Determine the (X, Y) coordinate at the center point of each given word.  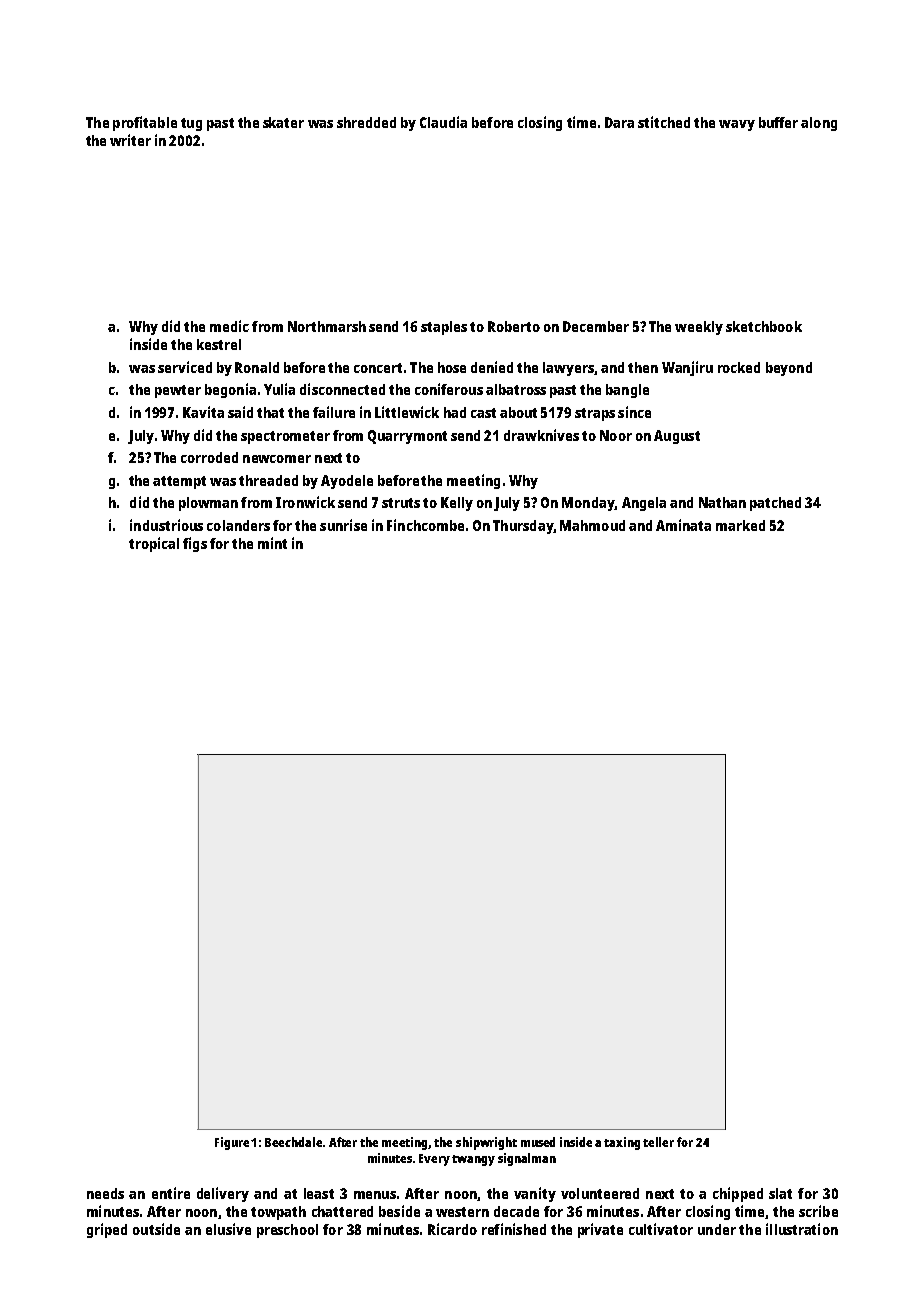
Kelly (457, 504)
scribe (818, 1211)
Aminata (683, 525)
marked (740, 525)
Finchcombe (425, 525)
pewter (178, 391)
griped (107, 1230)
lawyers (568, 369)
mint (272, 543)
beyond (789, 369)
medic (229, 326)
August (677, 437)
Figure (232, 1143)
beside (399, 1211)
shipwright (486, 1143)
